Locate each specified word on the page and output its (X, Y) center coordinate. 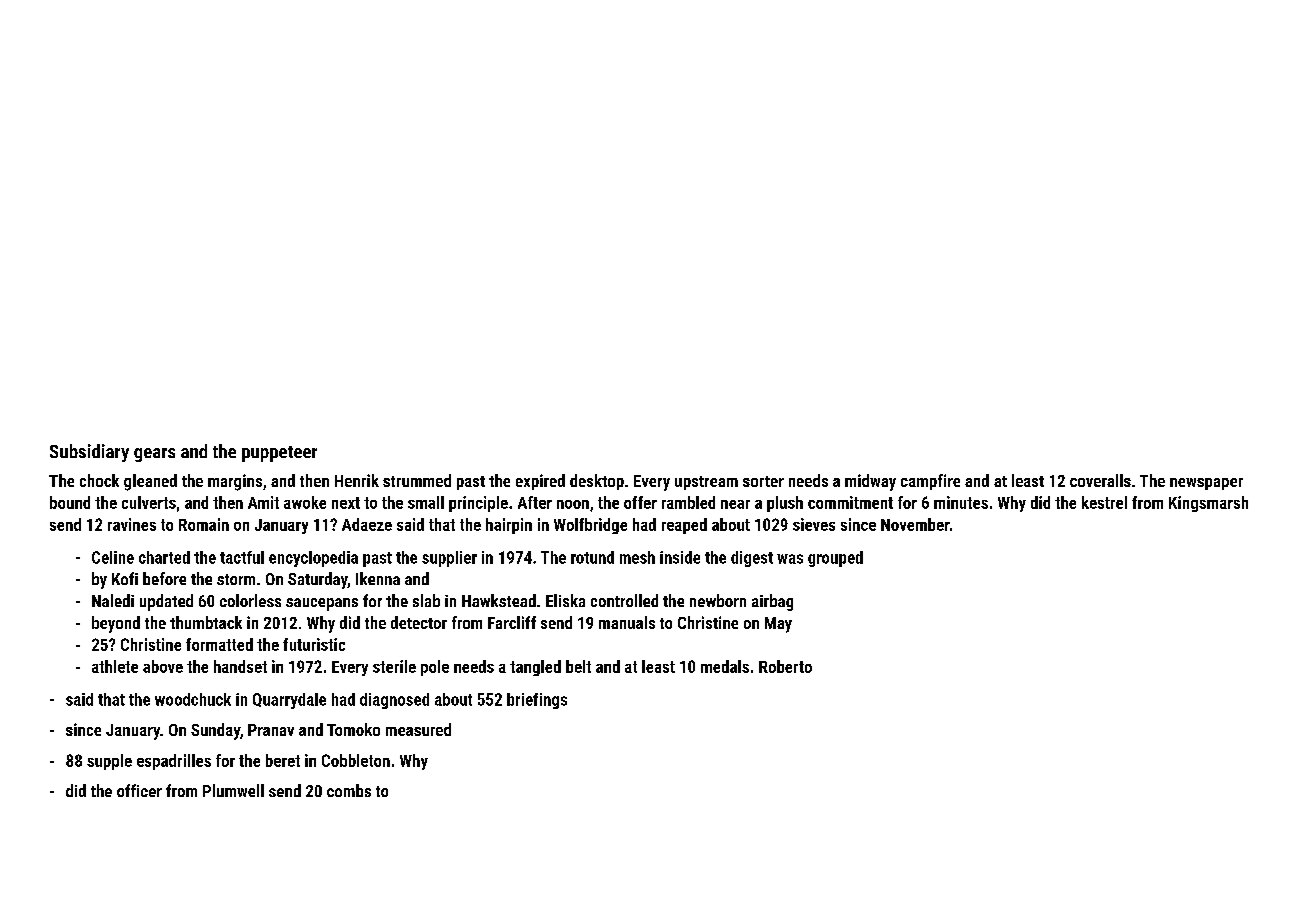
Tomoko (353, 729)
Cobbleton (356, 760)
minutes (961, 502)
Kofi (125, 578)
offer (640, 502)
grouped (835, 559)
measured (418, 729)
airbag (772, 602)
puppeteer (279, 454)
